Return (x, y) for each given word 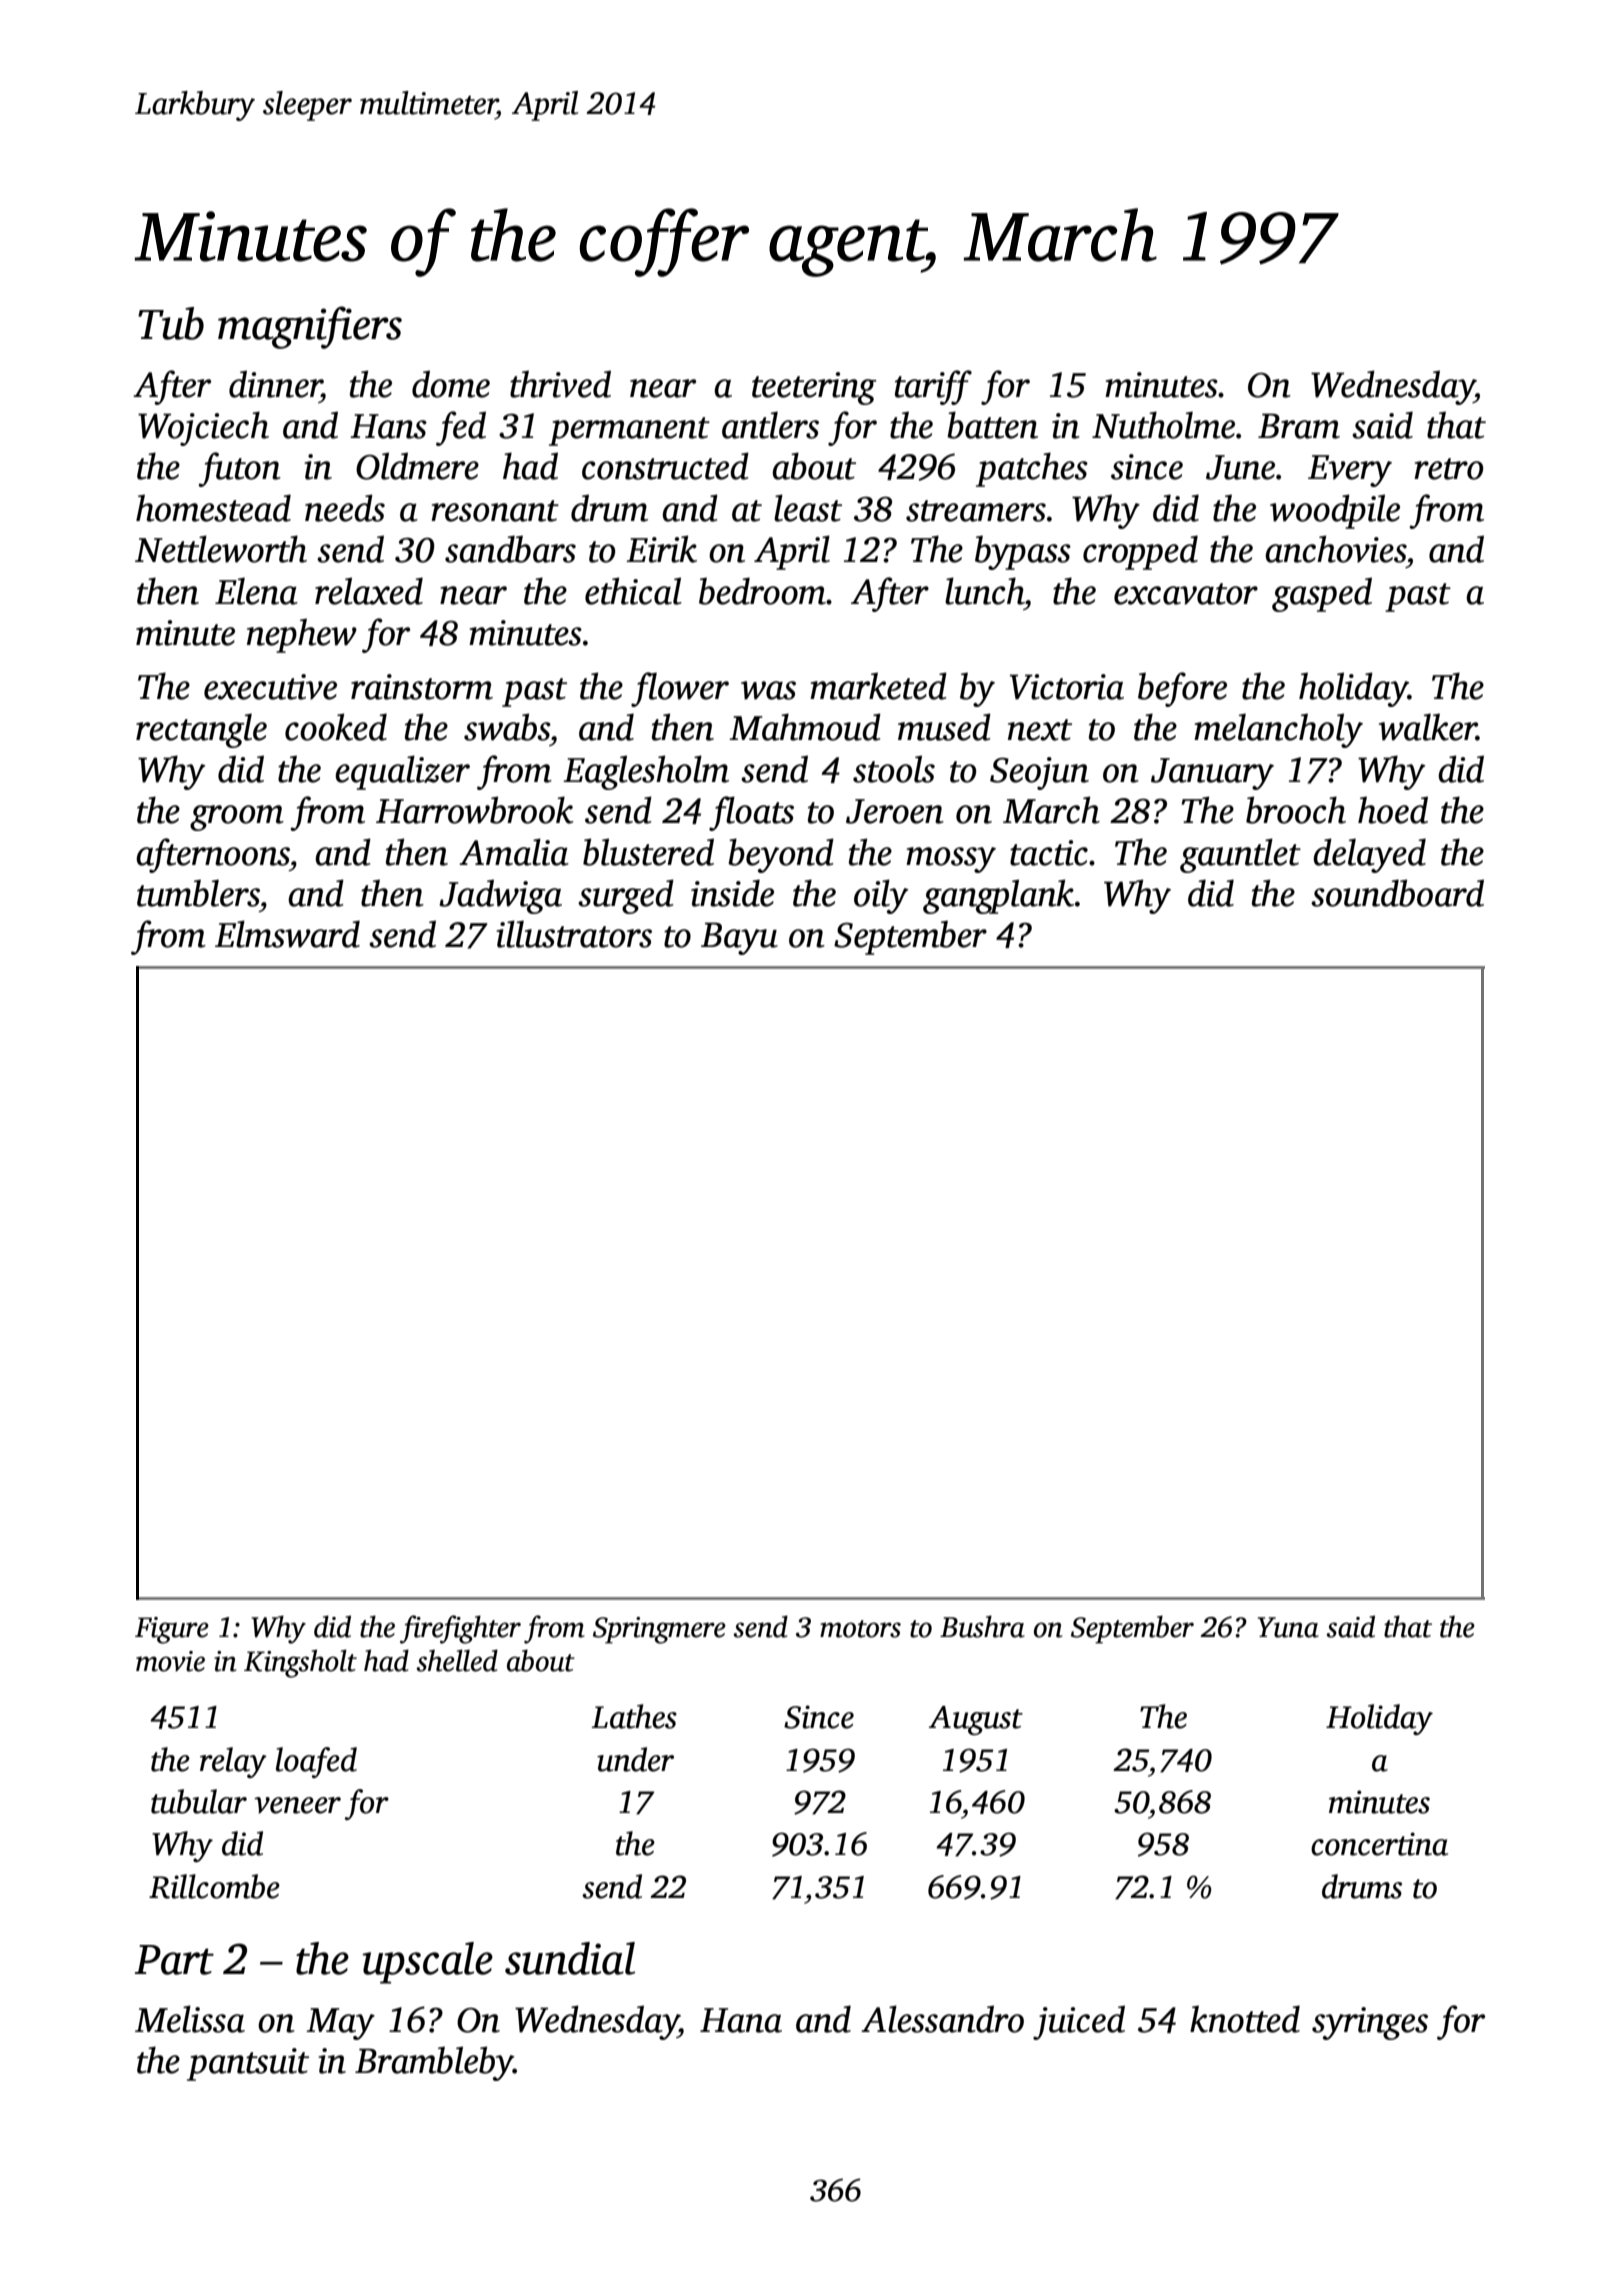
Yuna (1288, 1627)
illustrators (574, 934)
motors (860, 1629)
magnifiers (310, 327)
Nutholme (1163, 425)
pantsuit (248, 2064)
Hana (741, 2020)
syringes (1370, 2023)
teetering (814, 388)
